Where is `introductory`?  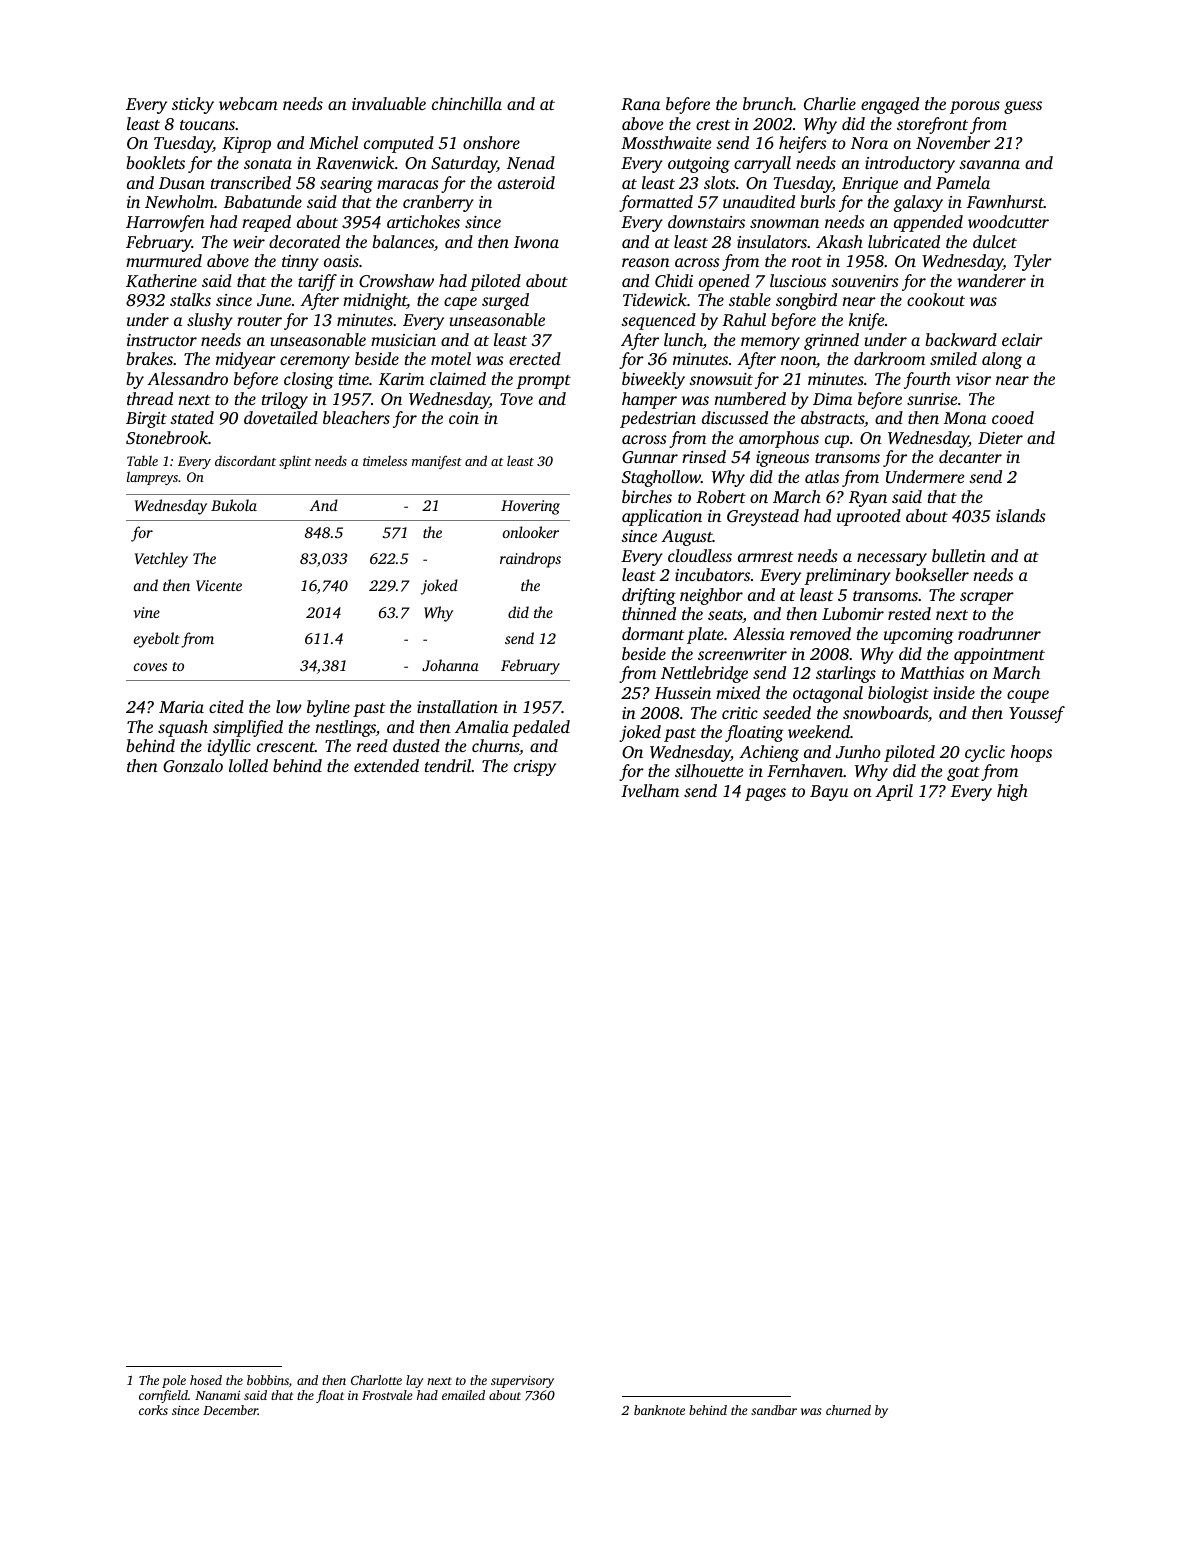
introductory is located at coordinates (910, 164).
